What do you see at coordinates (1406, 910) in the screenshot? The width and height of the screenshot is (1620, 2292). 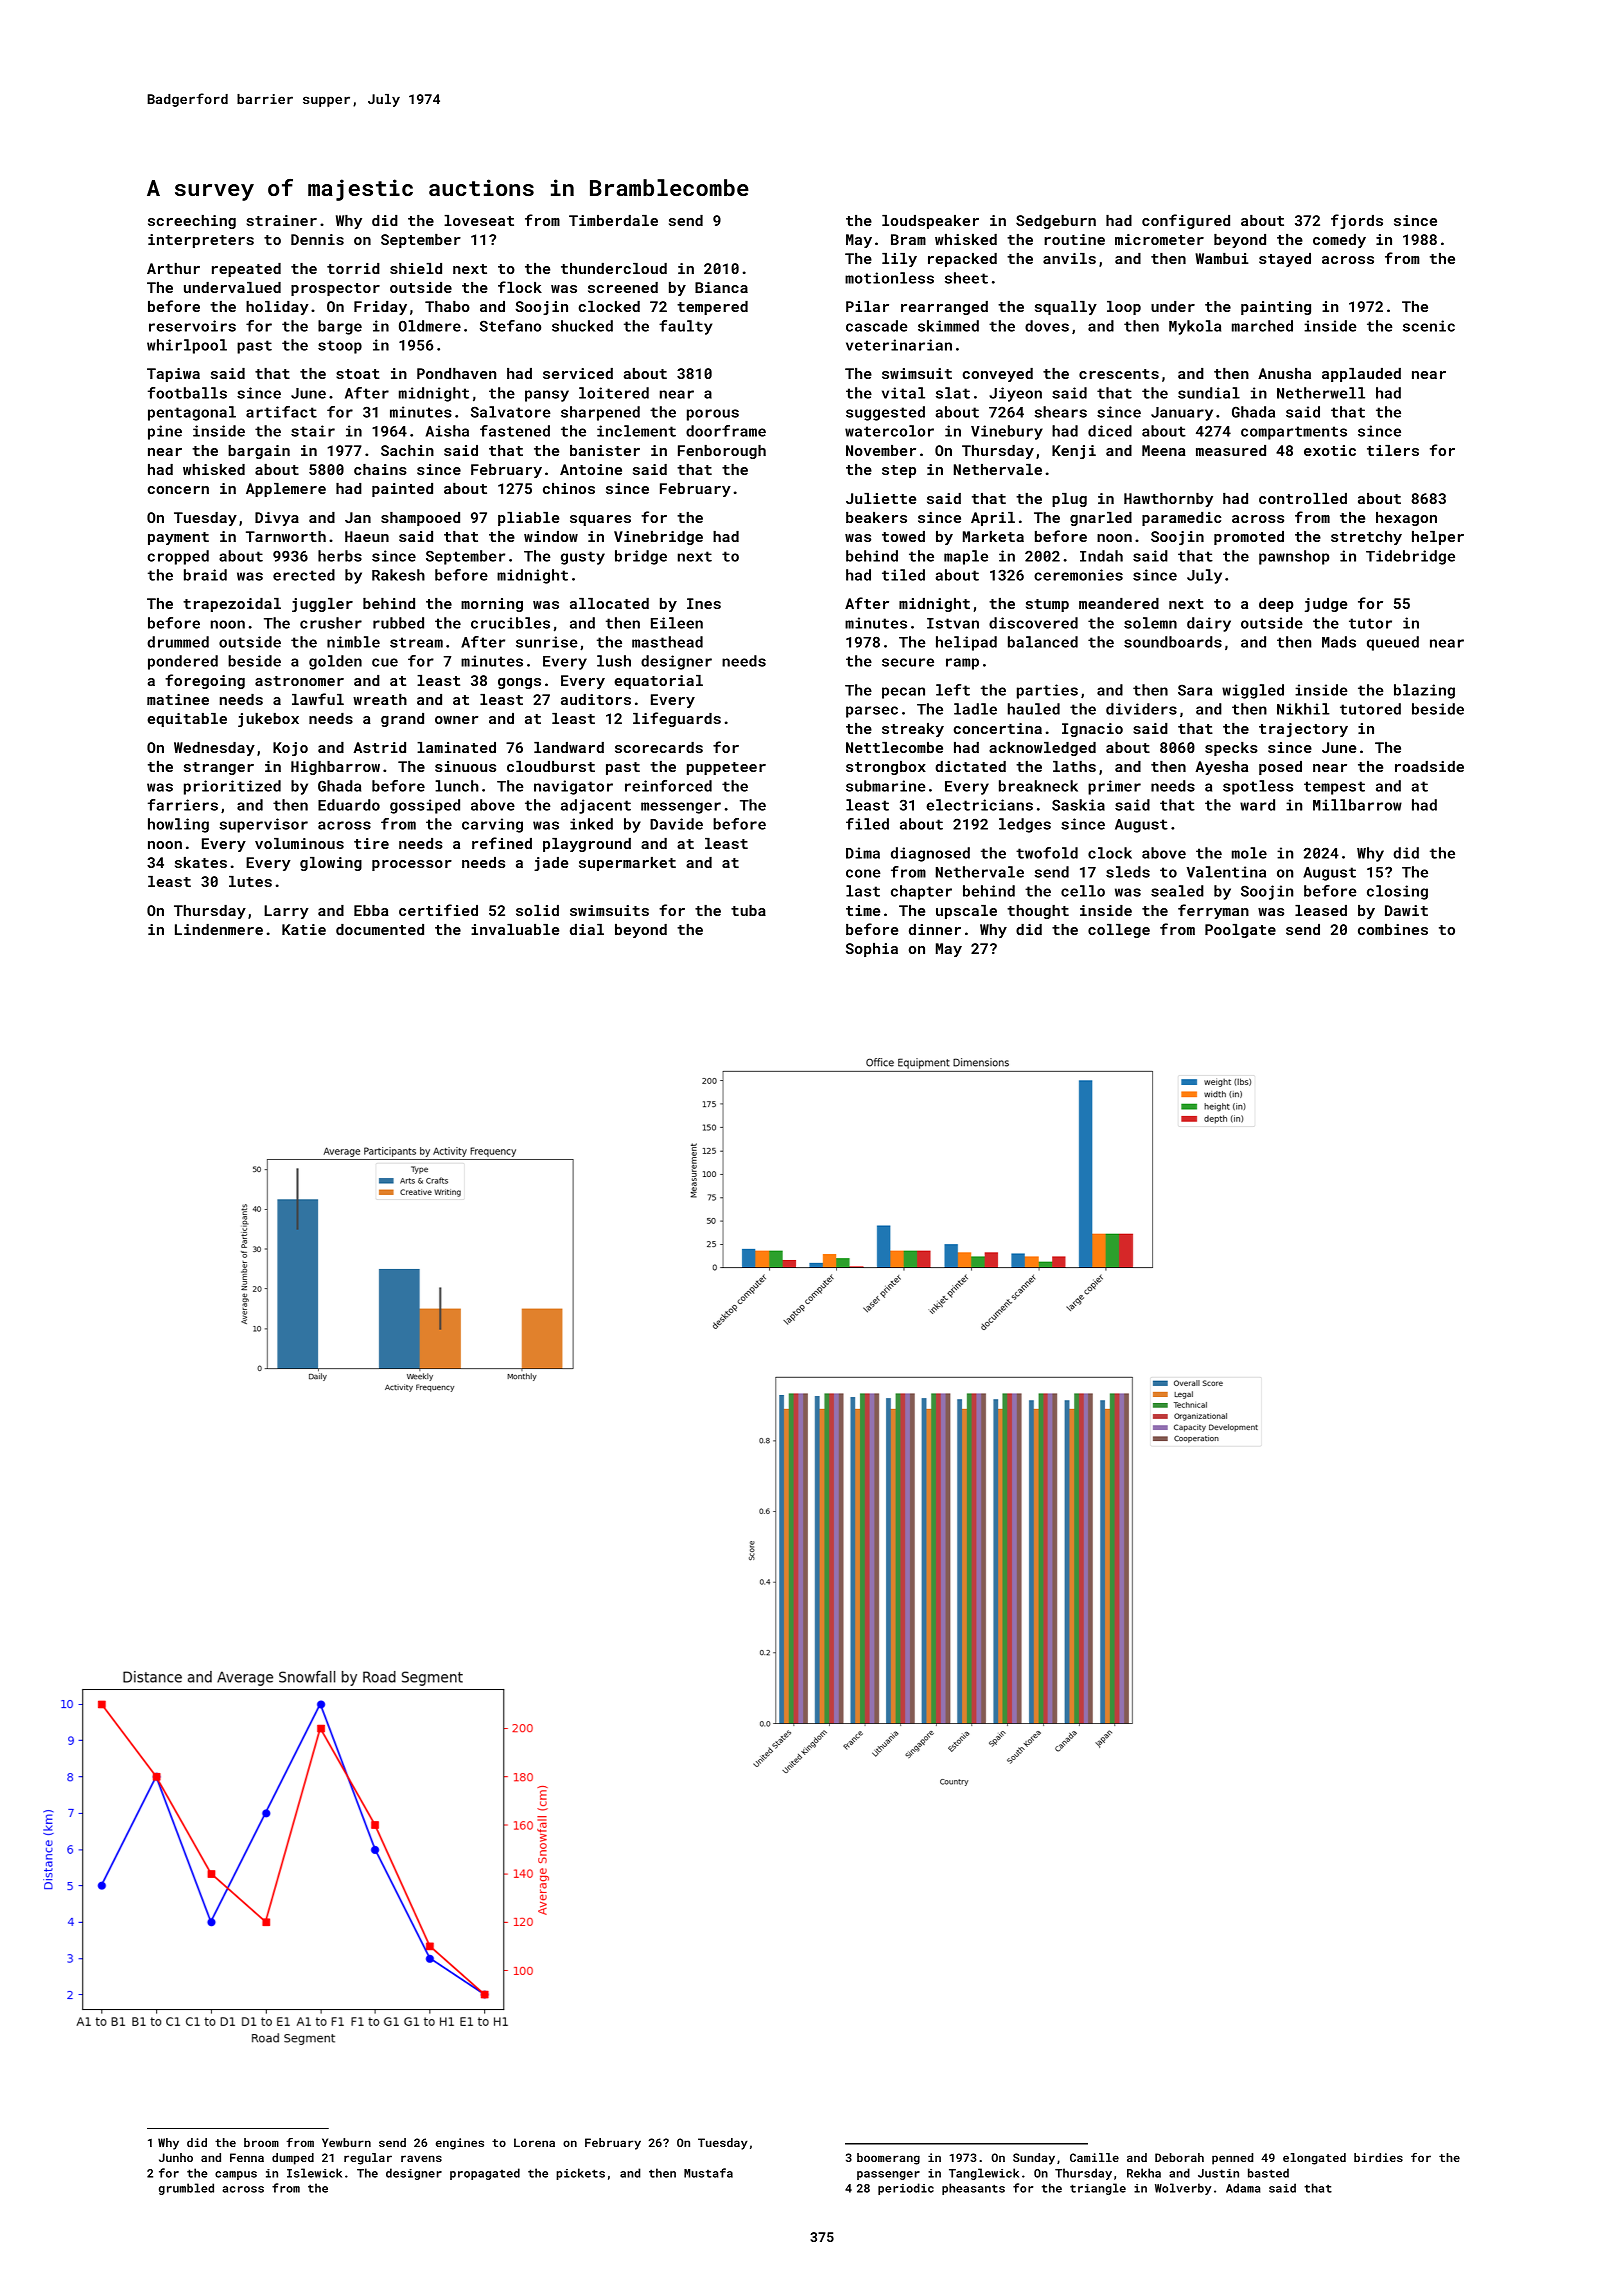 I see `Dawit` at bounding box center [1406, 910].
